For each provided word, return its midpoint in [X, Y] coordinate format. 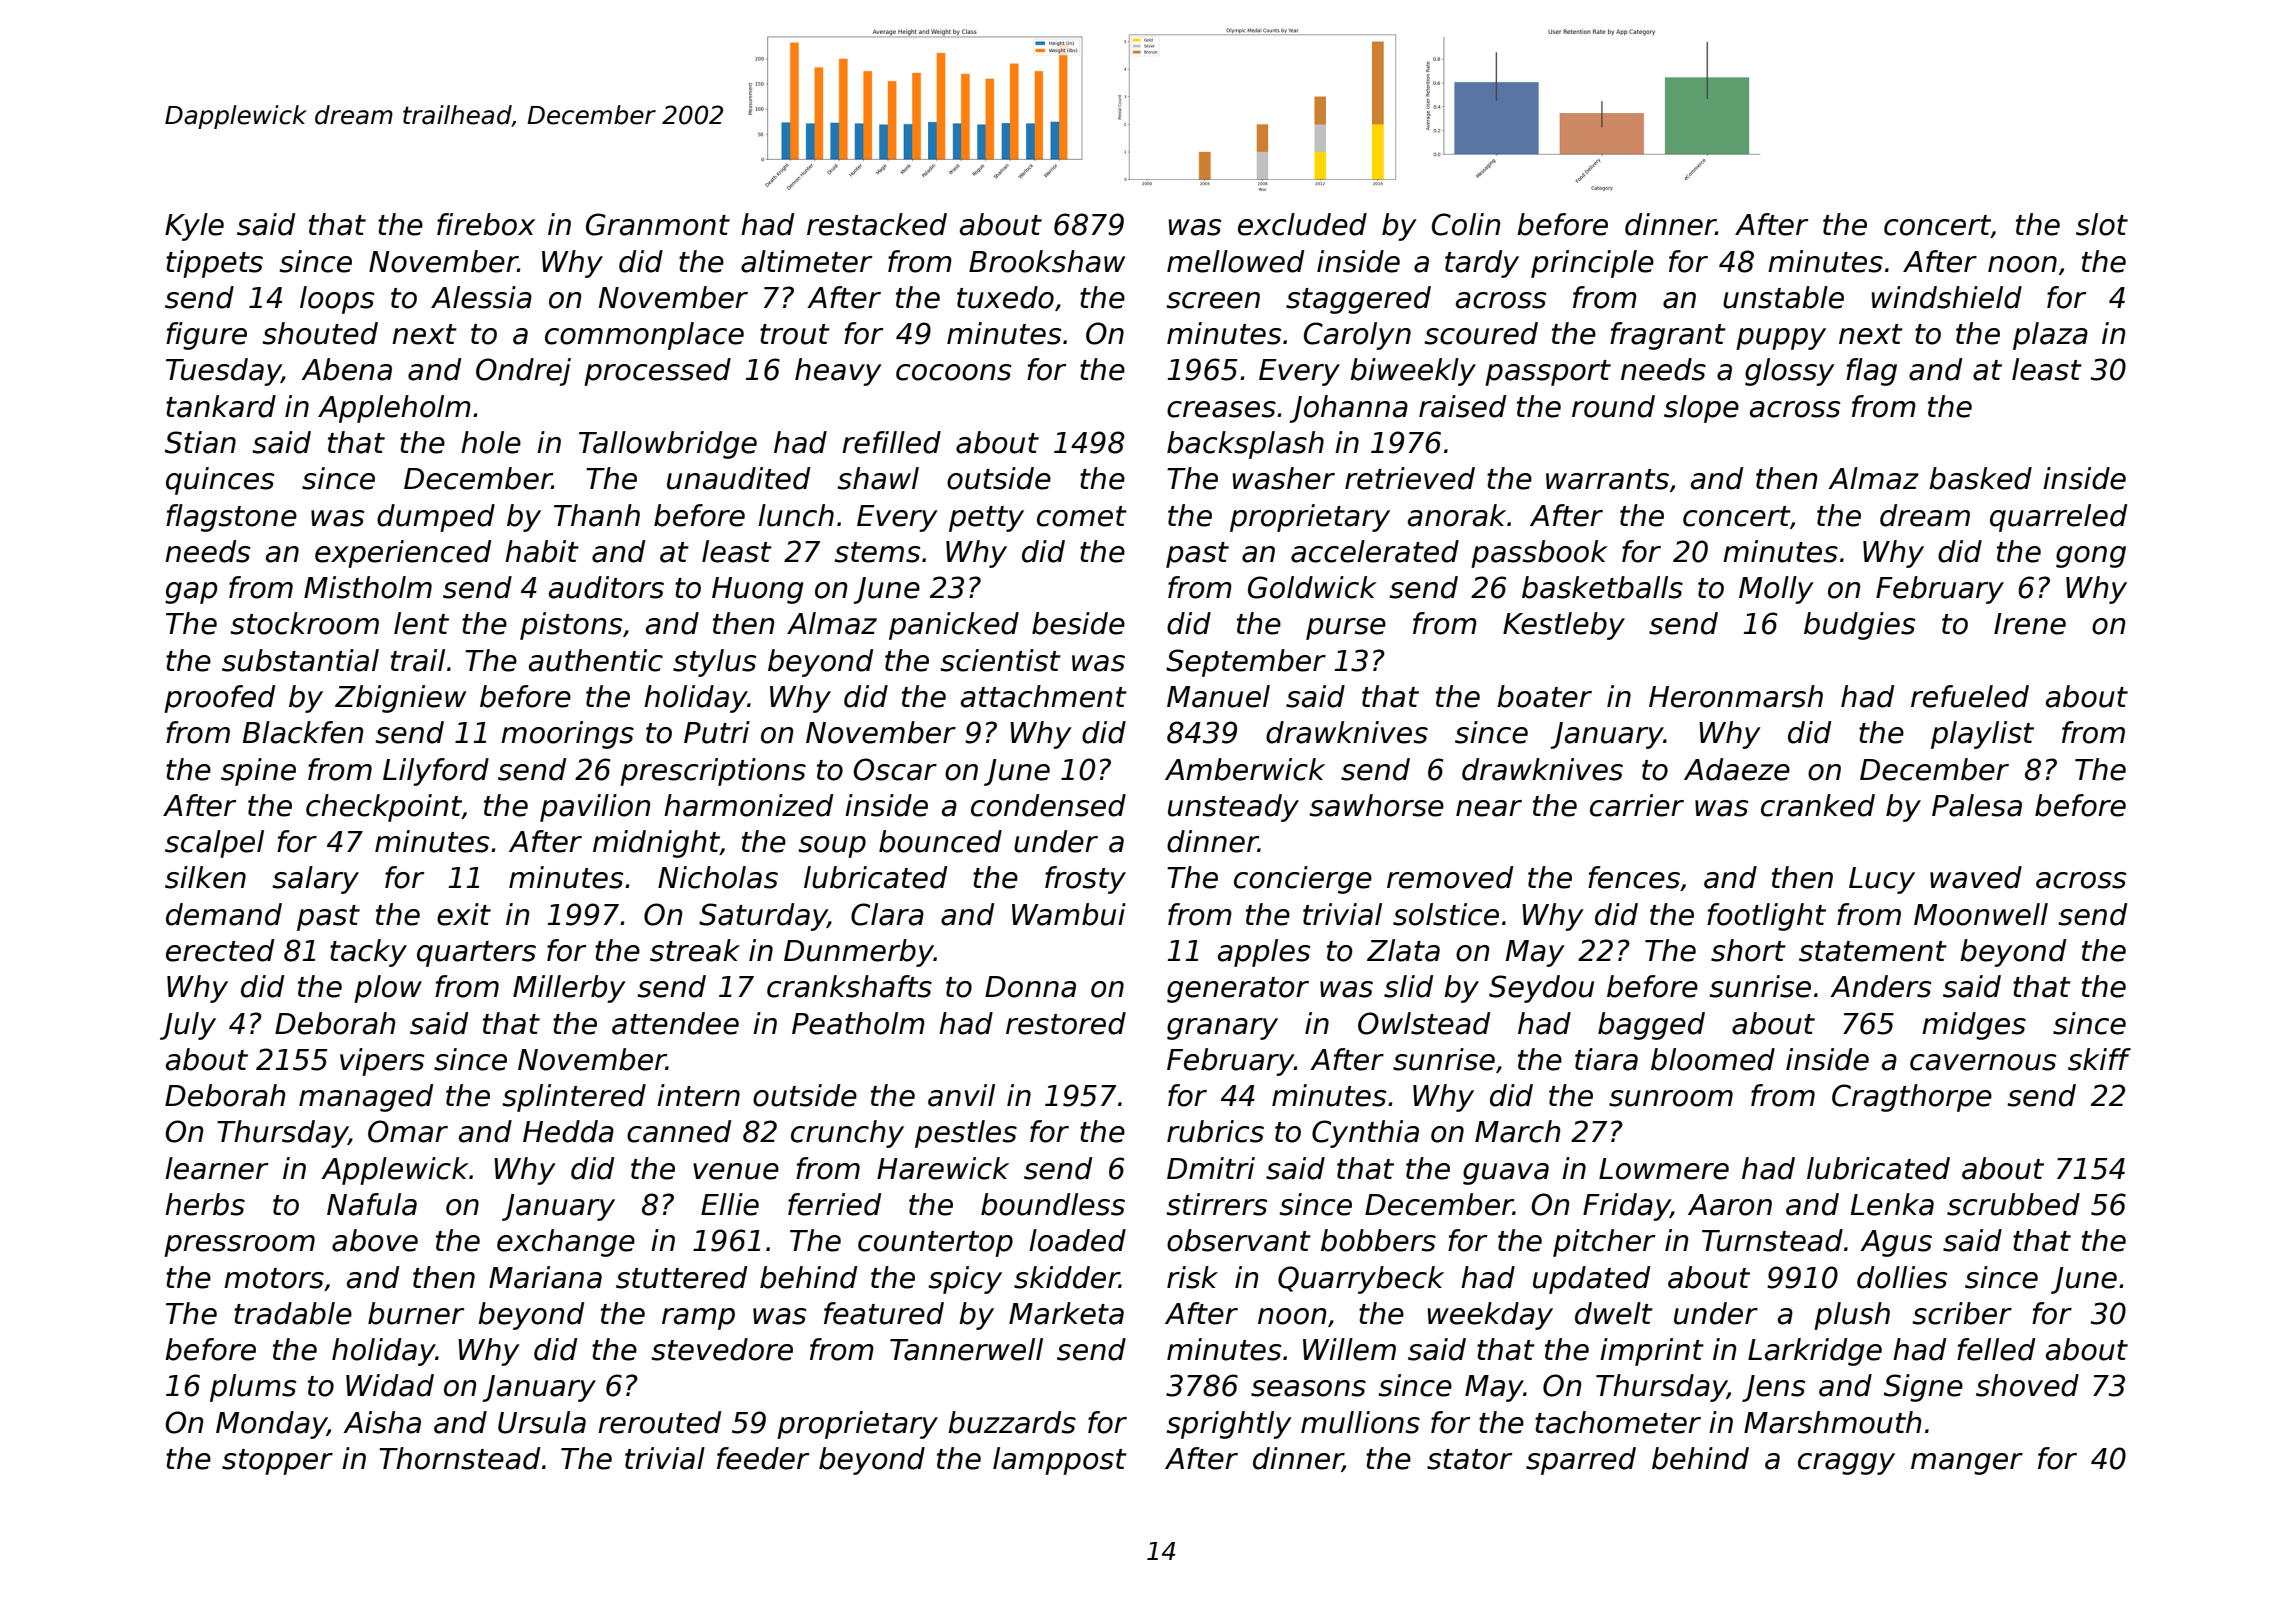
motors [274, 1278]
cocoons [954, 372]
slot [2102, 224]
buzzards [1012, 1422]
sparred [1581, 1461]
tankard [221, 406]
